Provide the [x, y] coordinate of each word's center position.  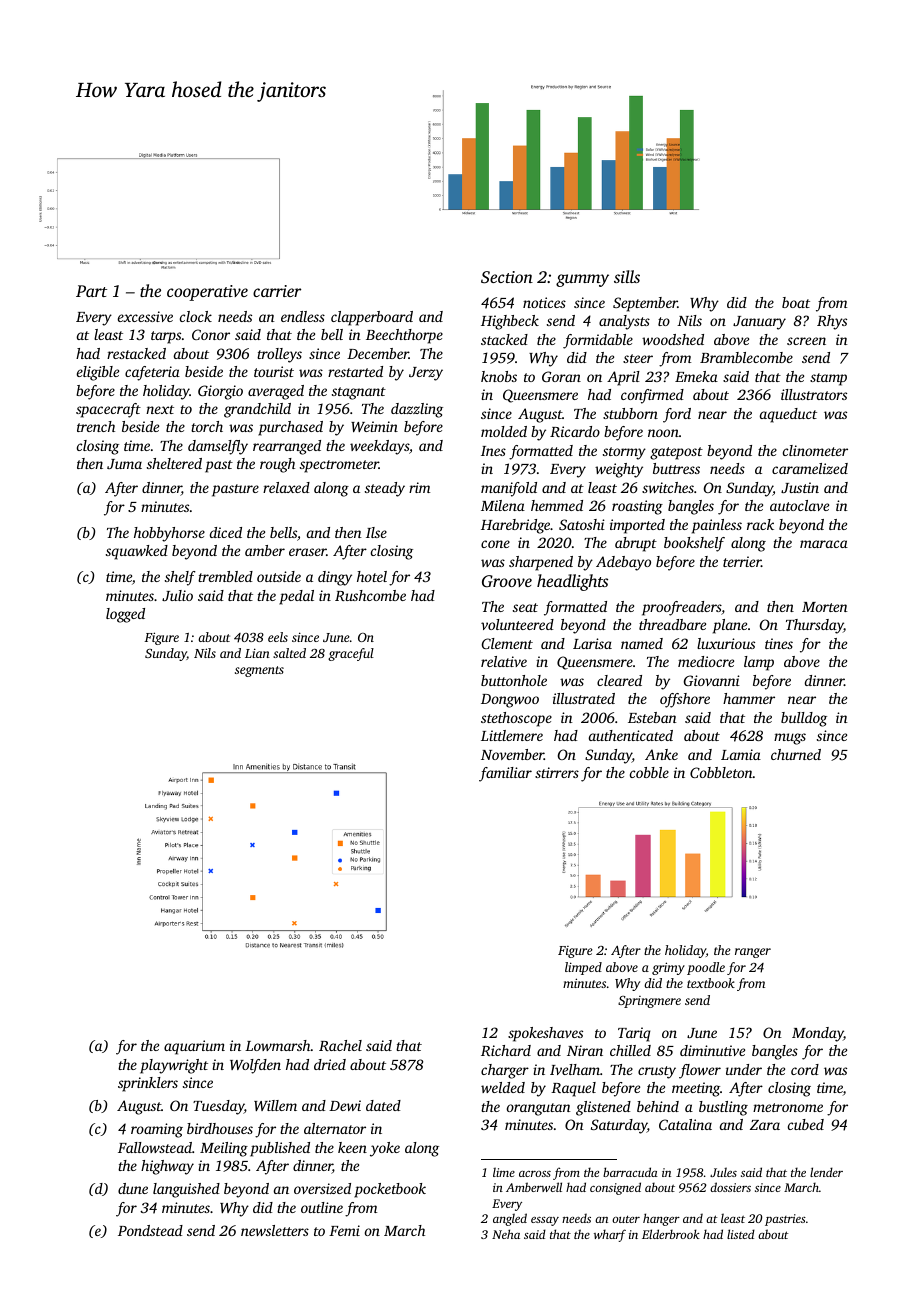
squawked [137, 552]
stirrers [557, 772]
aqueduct [788, 415]
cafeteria [152, 373]
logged [125, 615]
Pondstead [150, 1230]
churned [796, 754]
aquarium [194, 1047]
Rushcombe [370, 595]
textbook [711, 983]
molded [504, 431]
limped [583, 968]
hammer [749, 698]
